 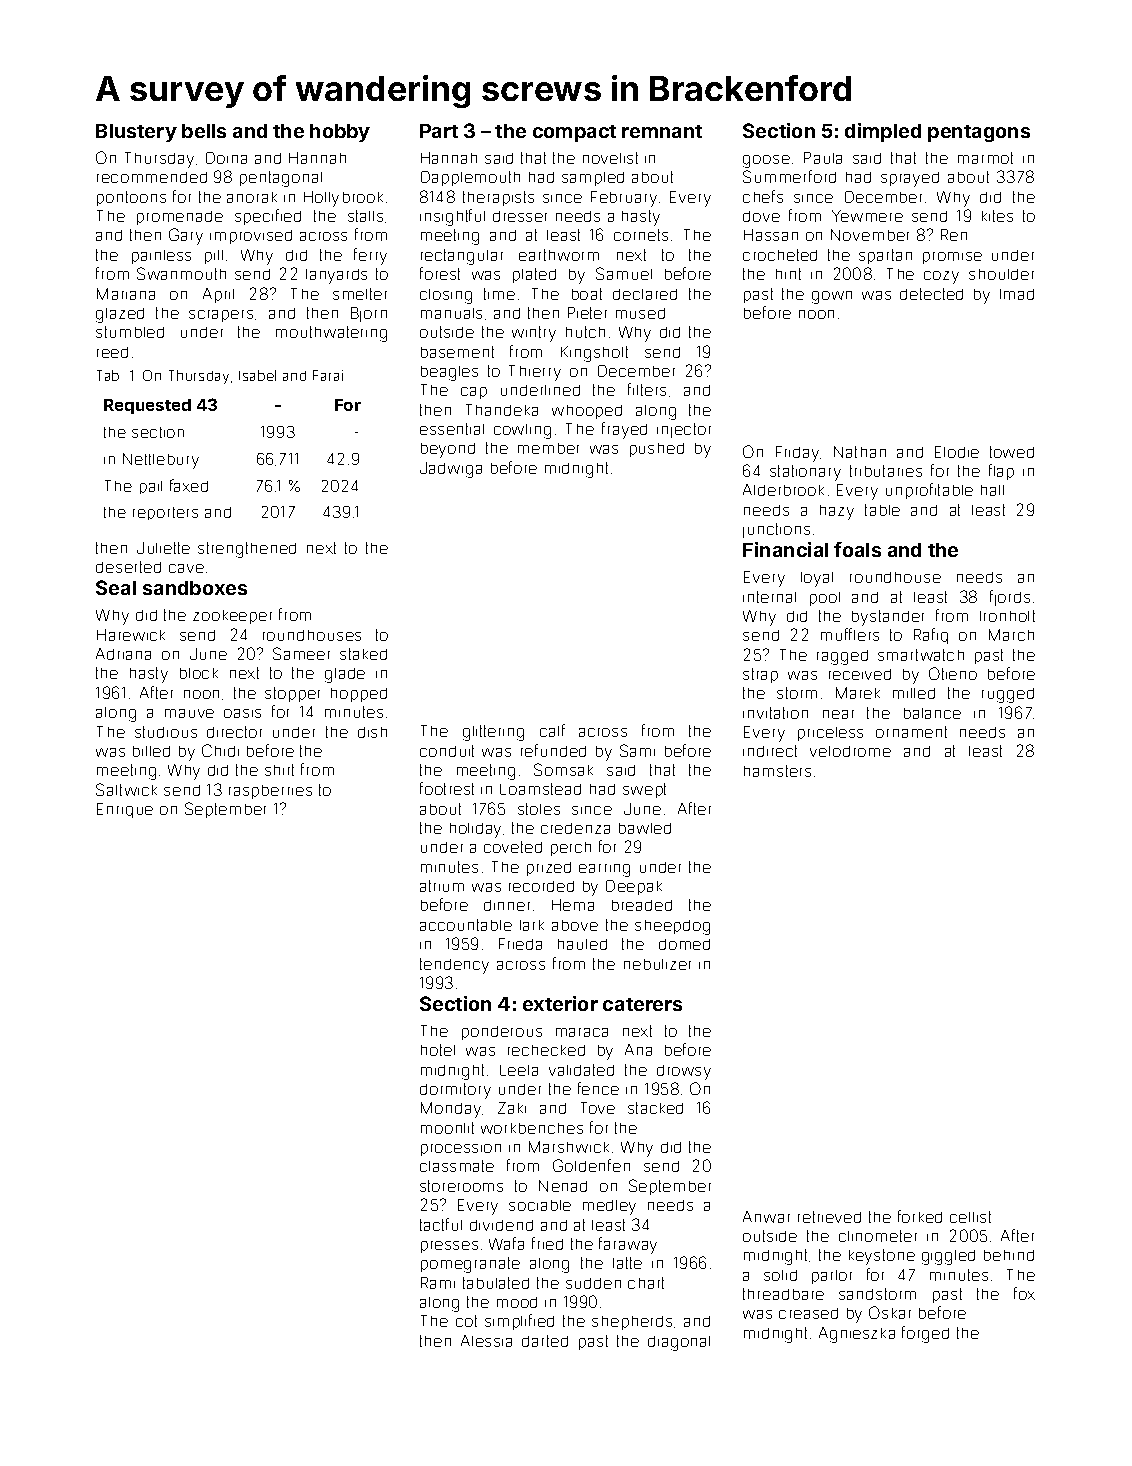 What do you see at coordinates (563, 769) in the document?
I see `Somsak` at bounding box center [563, 769].
